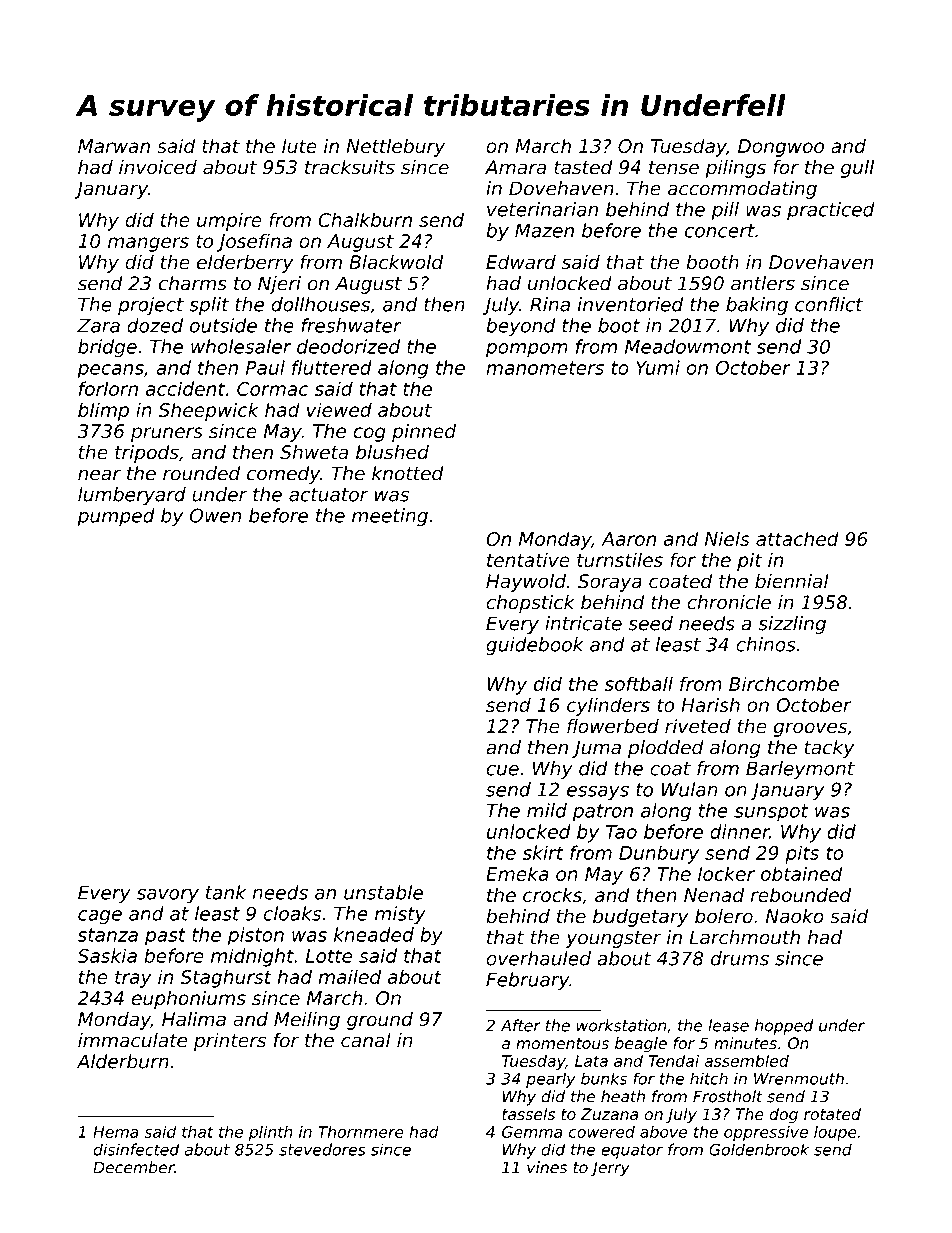 Image resolution: width=952 pixels, height=1233 pixels. Describe the element at coordinates (322, 1149) in the image. I see `stevedores` at that location.
